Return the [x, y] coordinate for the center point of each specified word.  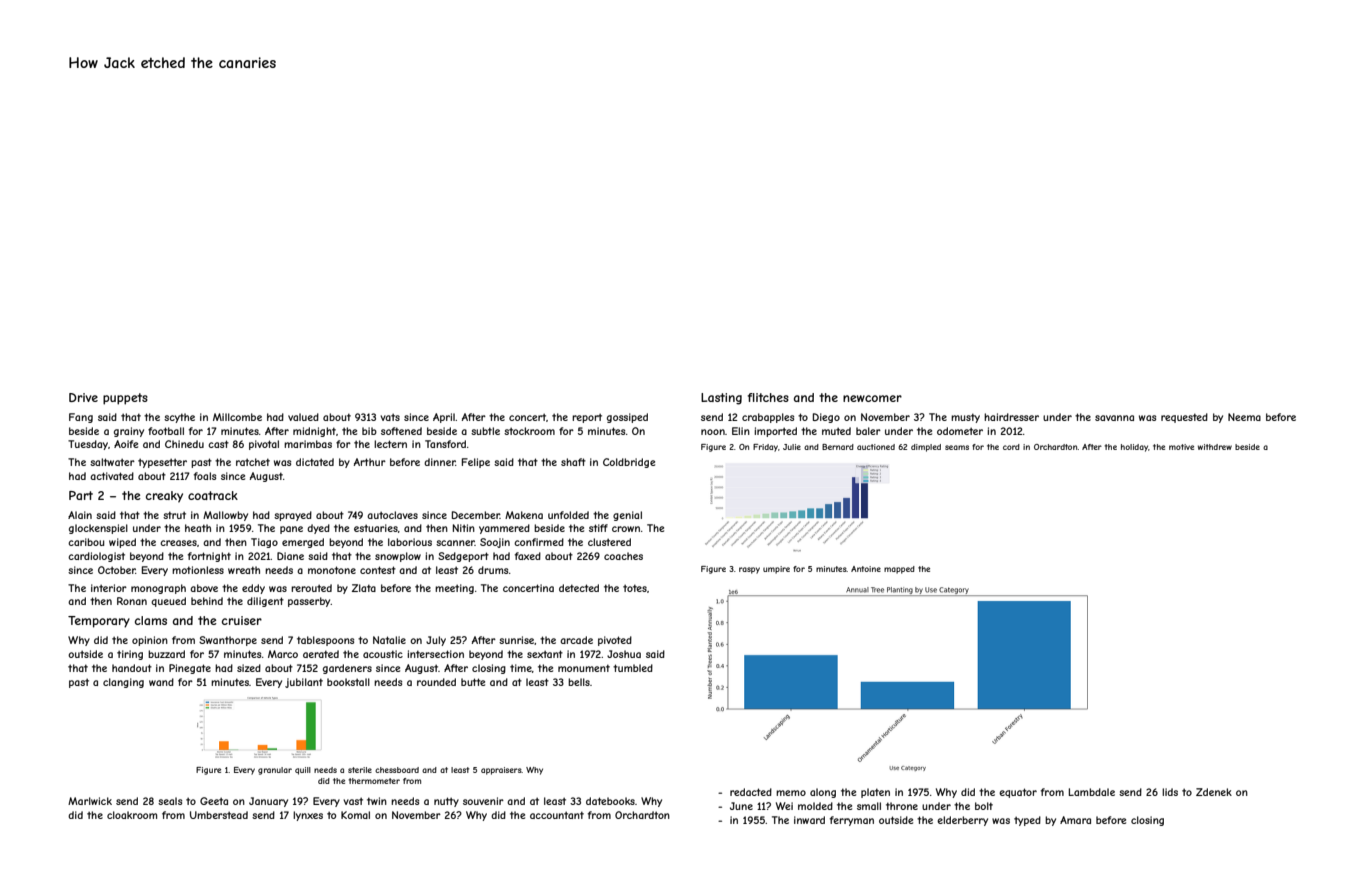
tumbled [633, 668]
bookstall [348, 682]
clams [151, 620]
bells [579, 682]
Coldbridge [629, 463]
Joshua [624, 654]
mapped [899, 570]
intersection [435, 654]
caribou [86, 542]
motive [1181, 447]
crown [626, 529]
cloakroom [132, 815]
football [166, 431]
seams [957, 447]
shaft [573, 462]
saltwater [112, 462]
